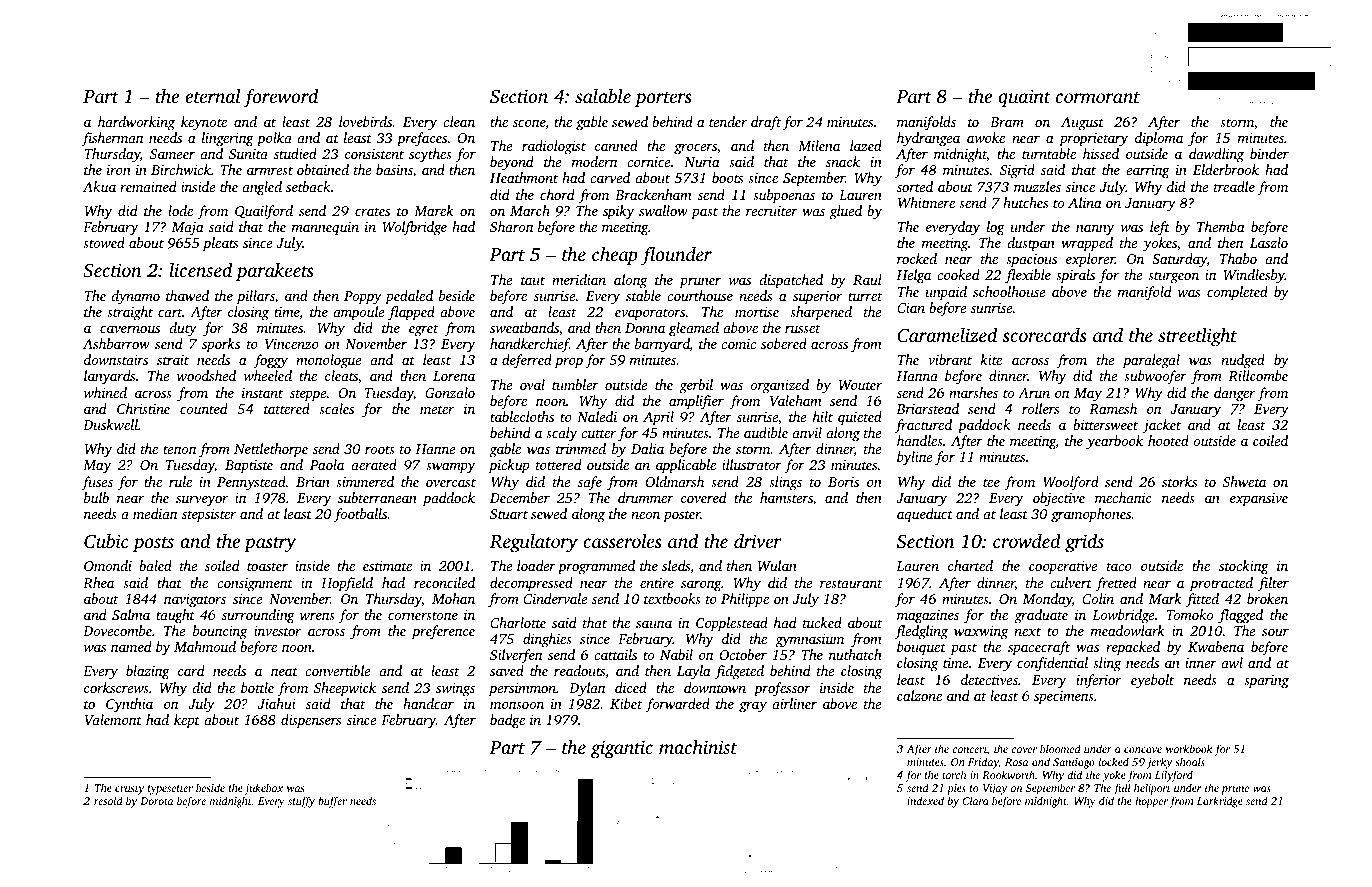 Image resolution: width=1372 pixels, height=887 pixels. Describe the element at coordinates (527, 361) in the screenshot. I see `deferred` at that location.
